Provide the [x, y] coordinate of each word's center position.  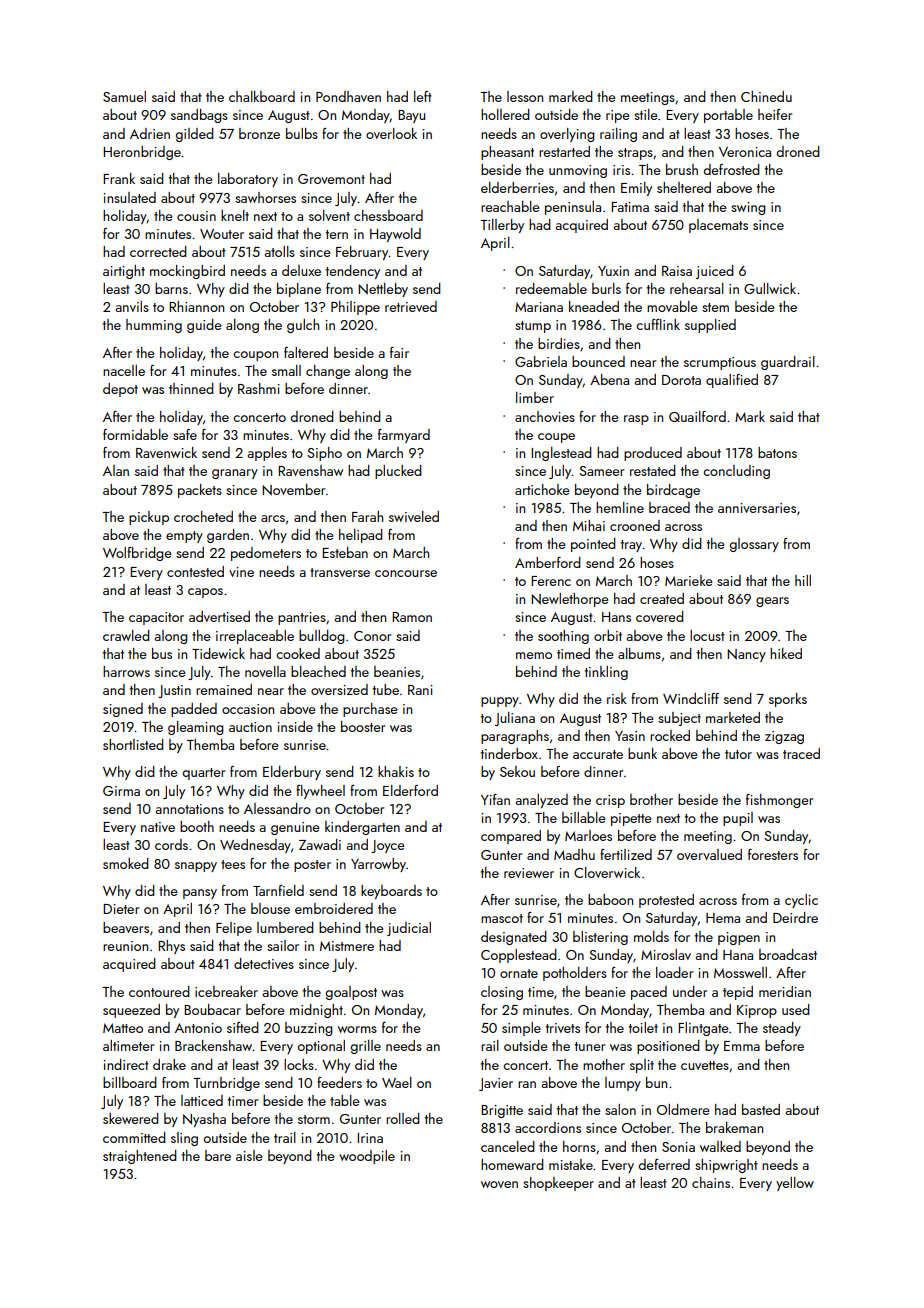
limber [535, 397]
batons [777, 452]
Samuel [124, 96]
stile [646, 114]
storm [314, 1119]
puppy [500, 702]
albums [639, 653]
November [293, 490]
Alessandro [277, 808]
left [423, 96]
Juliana [515, 719]
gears [772, 602]
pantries [302, 618]
